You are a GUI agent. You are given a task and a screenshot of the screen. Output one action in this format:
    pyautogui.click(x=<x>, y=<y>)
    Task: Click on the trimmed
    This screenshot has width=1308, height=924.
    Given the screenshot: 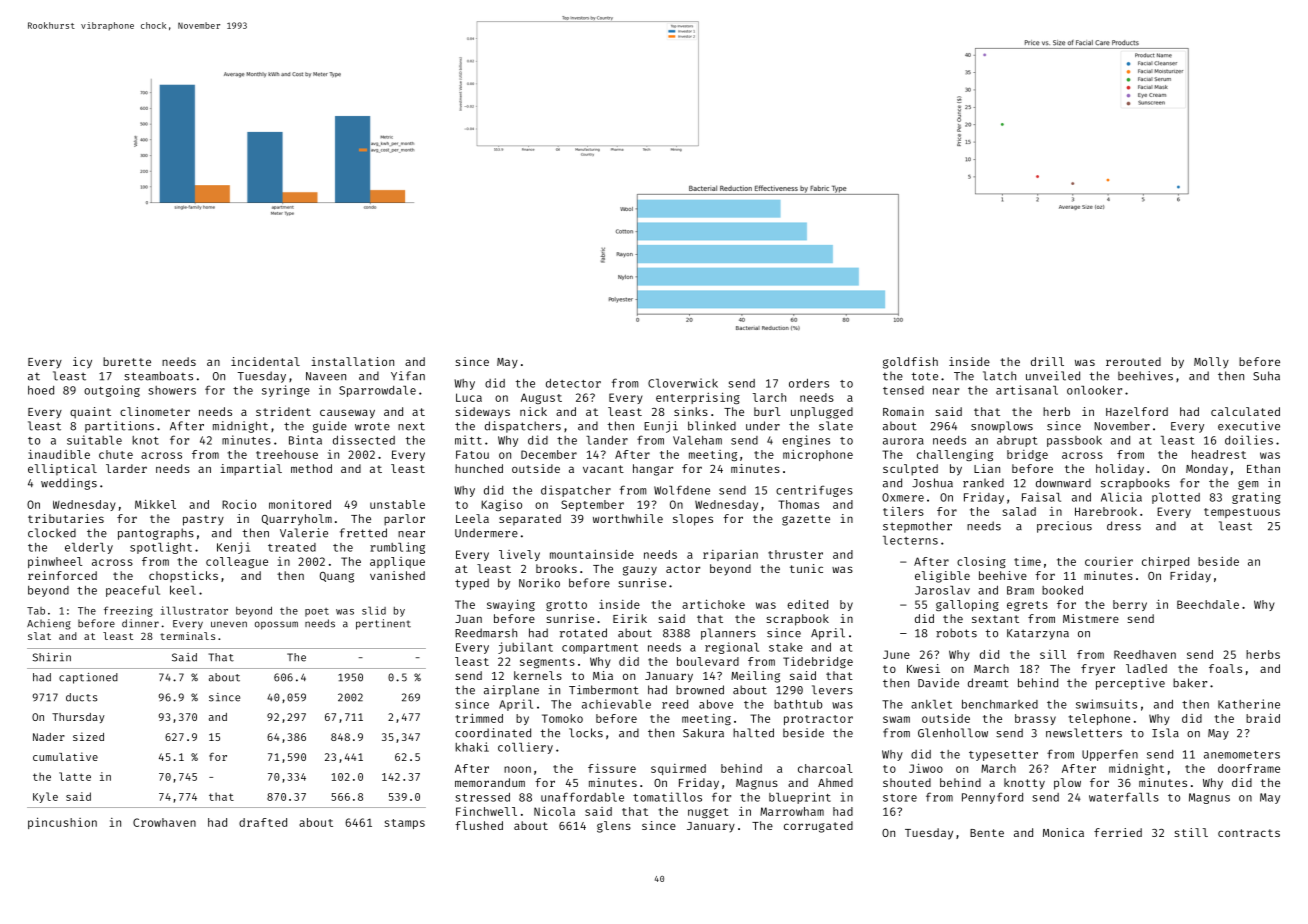 What is the action you would take?
    pyautogui.click(x=479, y=718)
